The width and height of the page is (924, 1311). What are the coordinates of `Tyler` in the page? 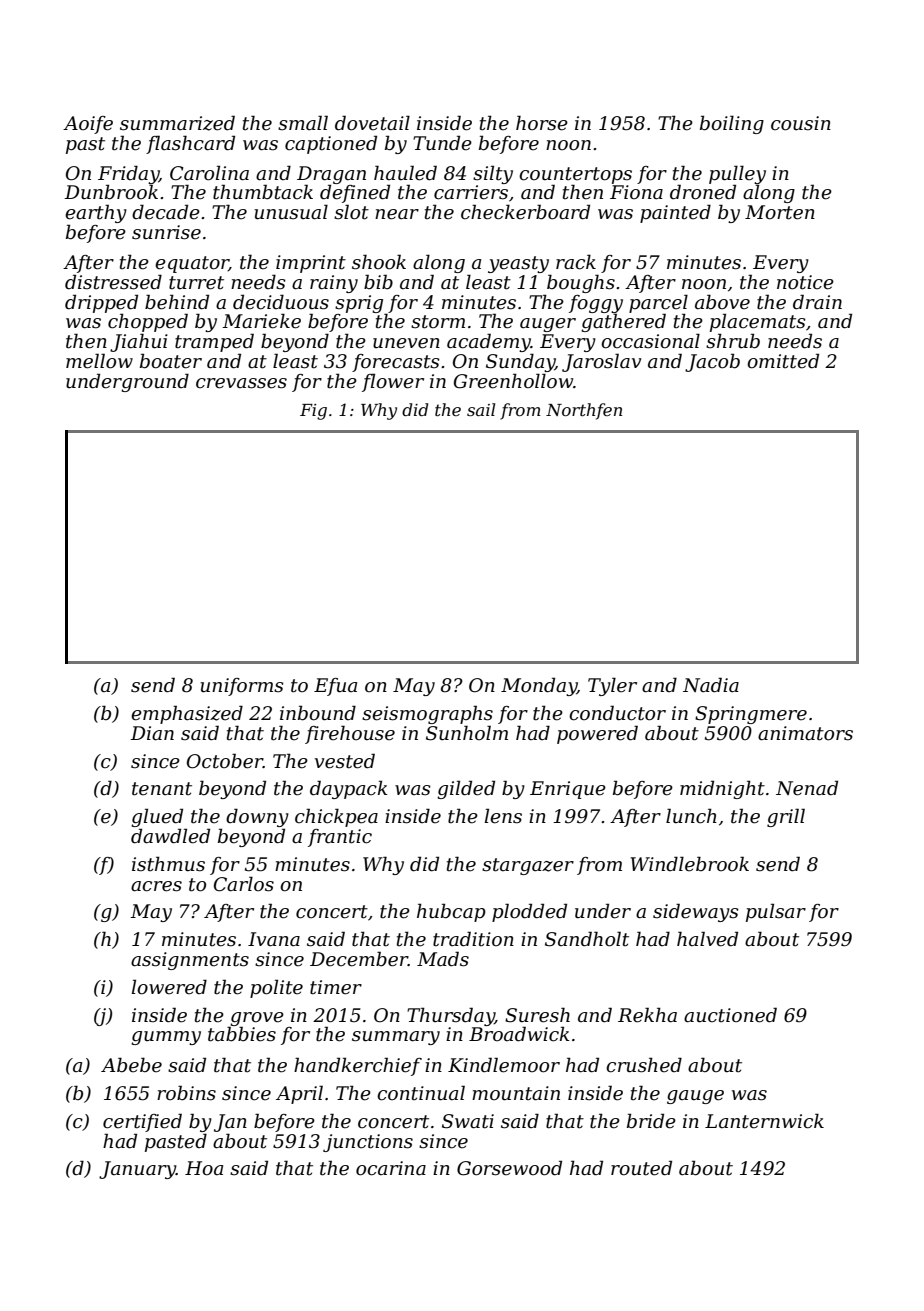 It's located at (612, 686).
